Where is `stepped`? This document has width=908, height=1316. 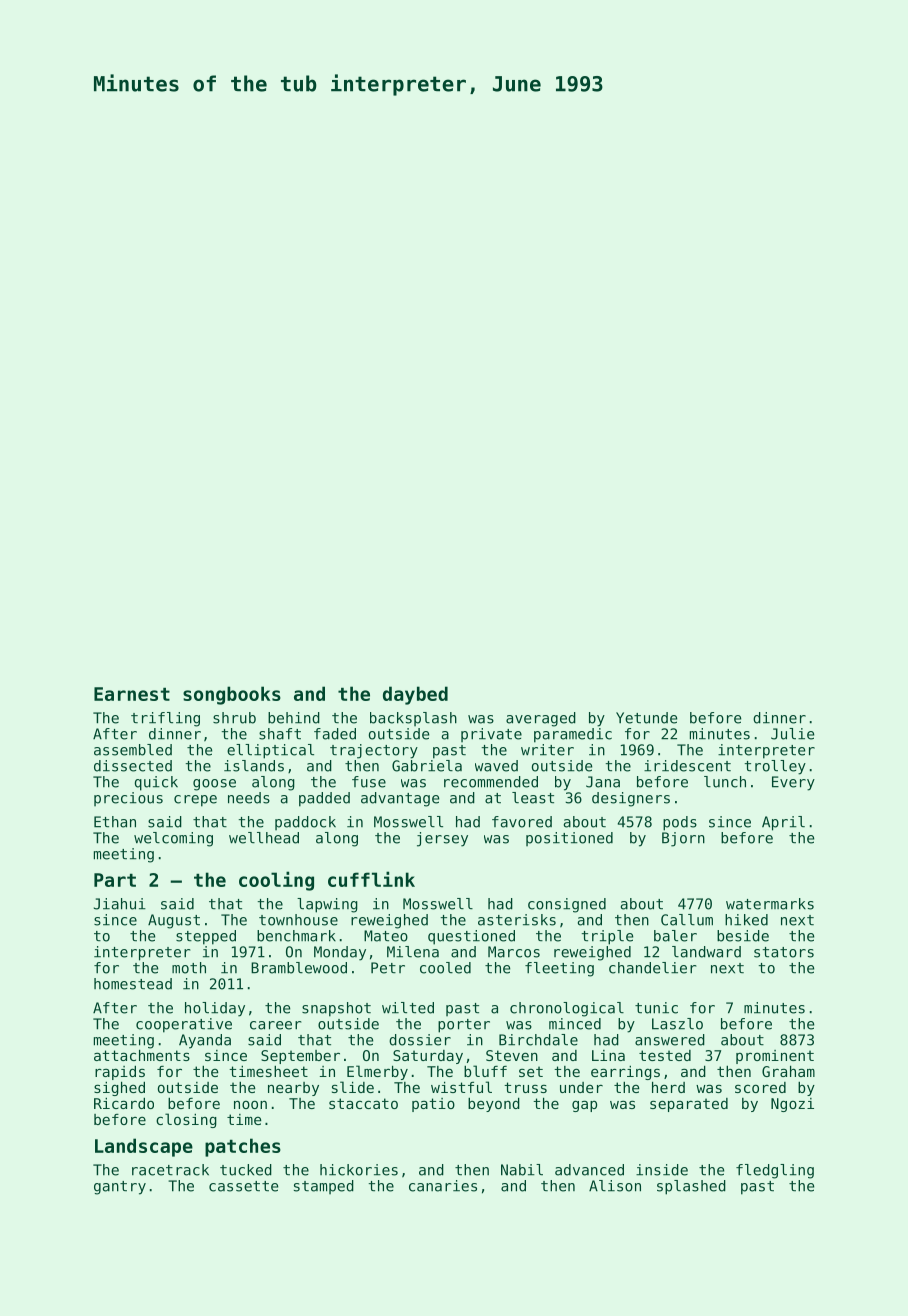 stepped is located at coordinates (206, 937).
